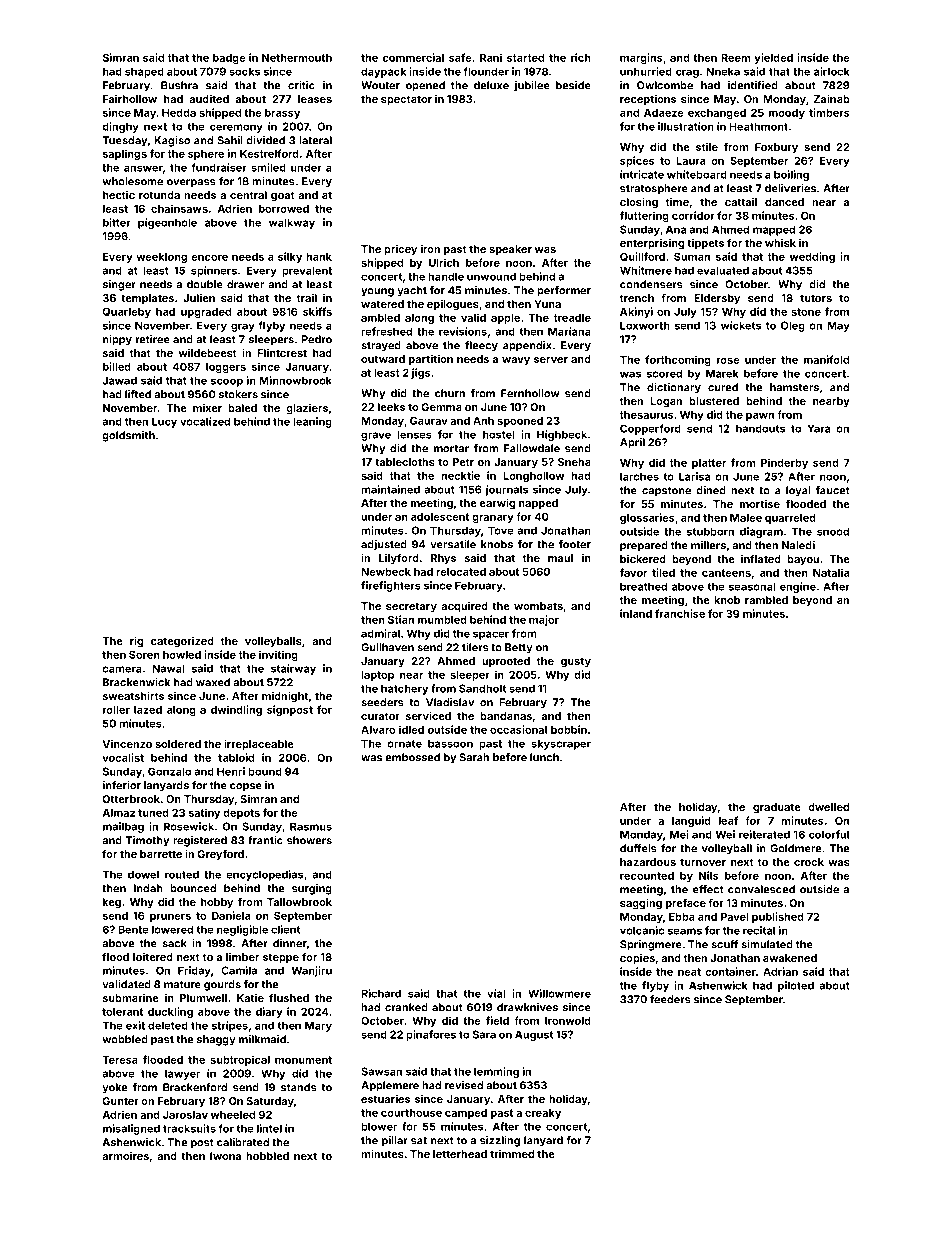 This image has width=952, height=1233. What do you see at coordinates (413, 57) in the image?
I see `commercial` at bounding box center [413, 57].
